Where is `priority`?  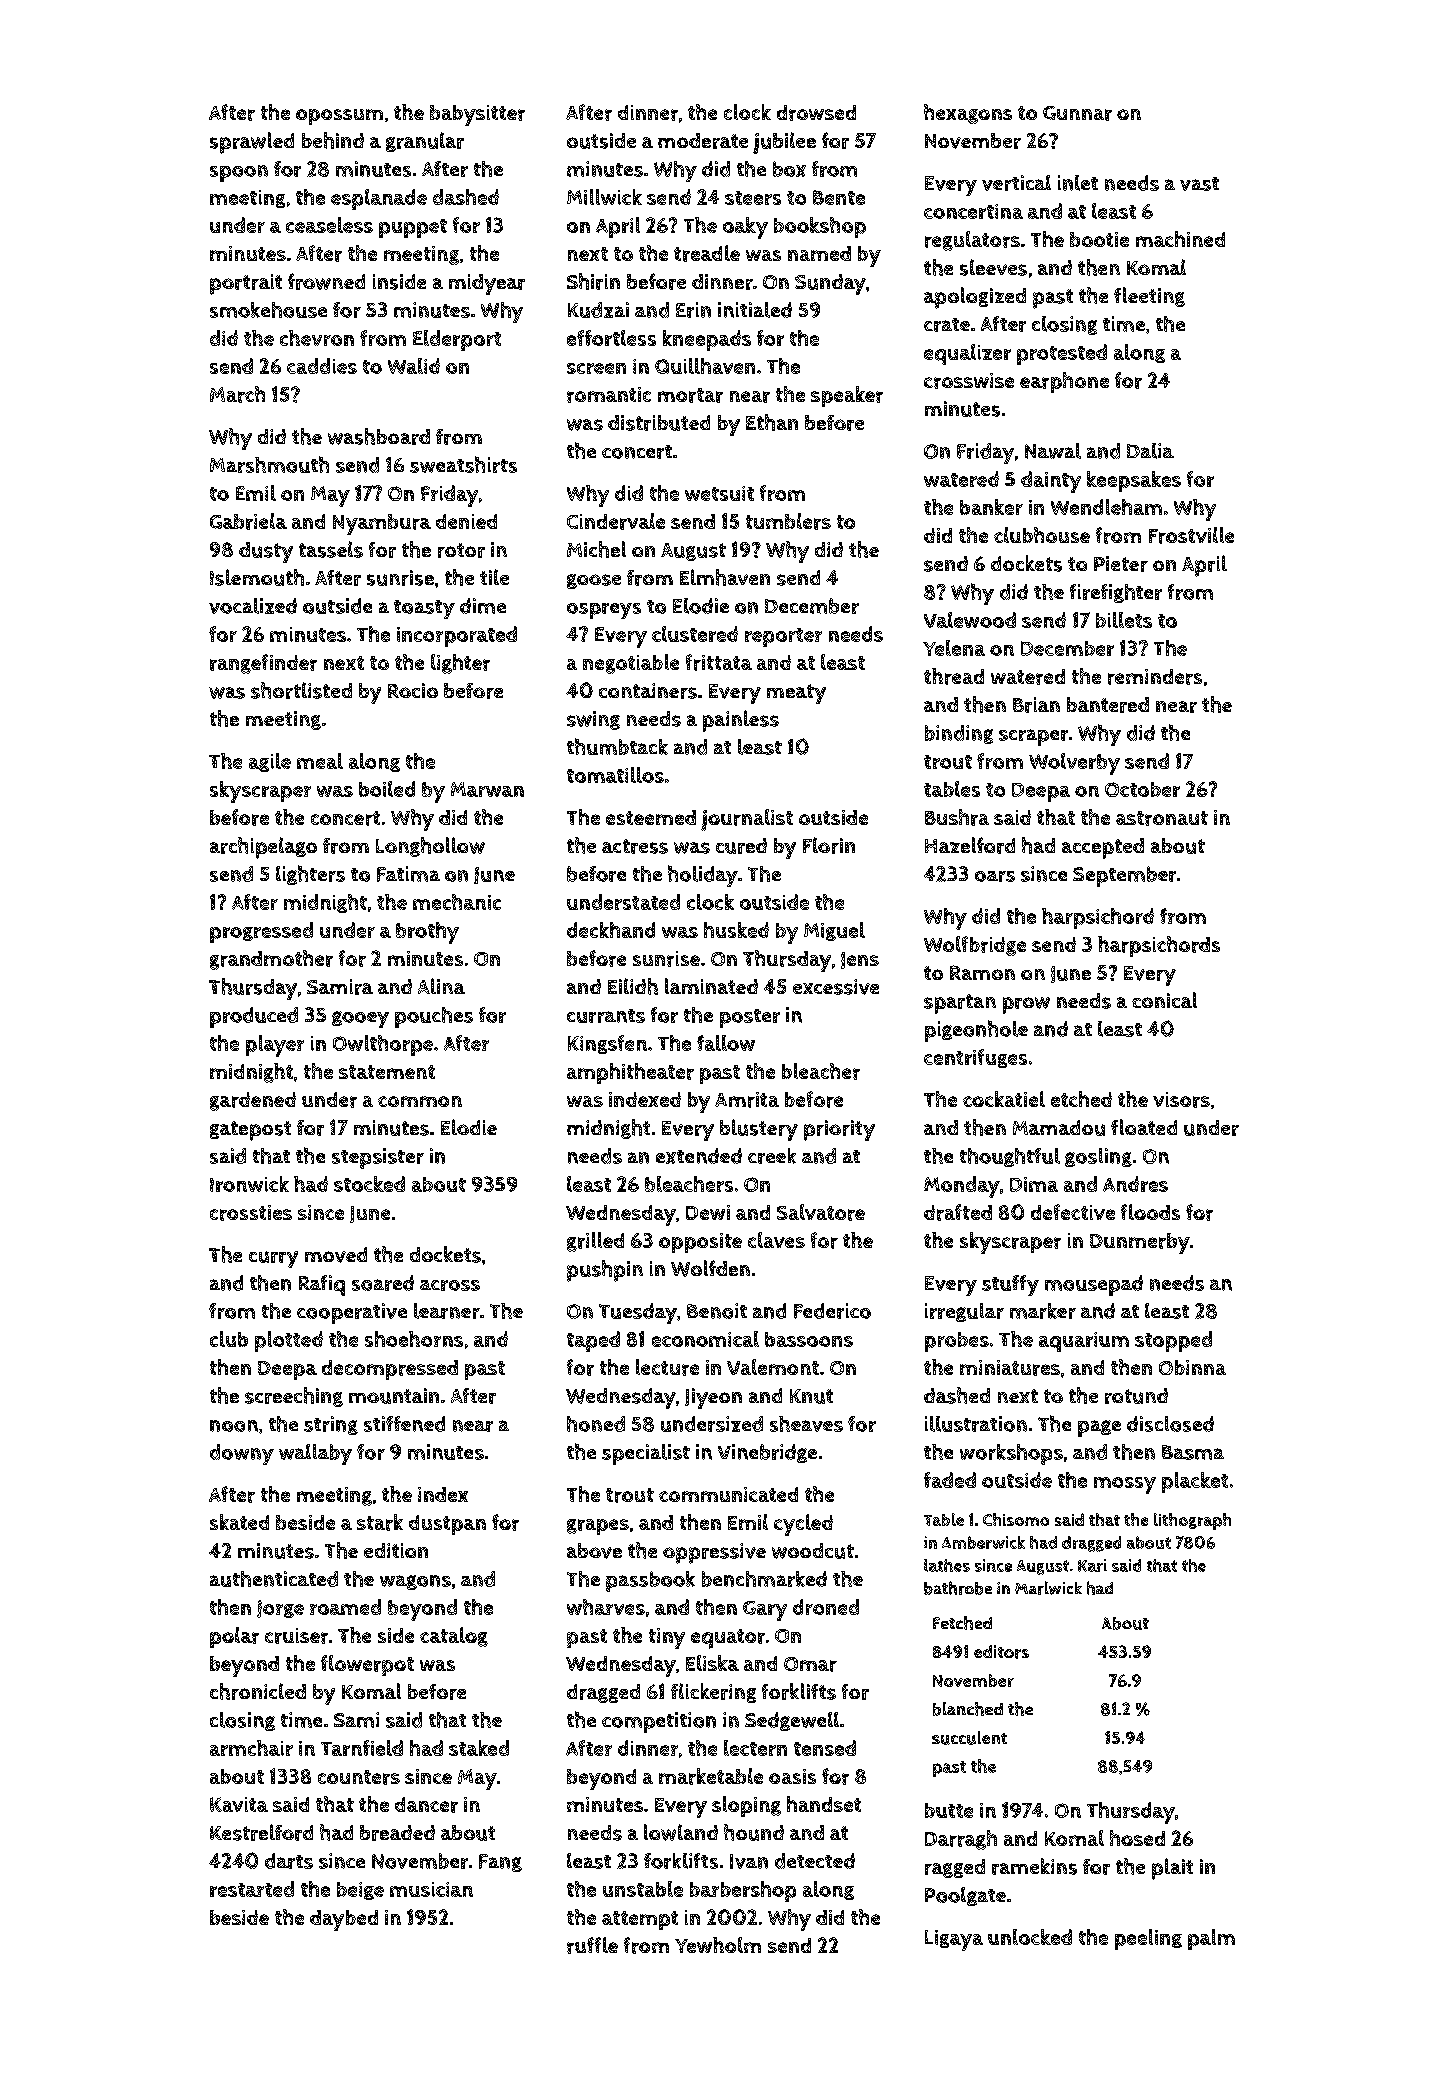 priority is located at coordinates (839, 1130).
